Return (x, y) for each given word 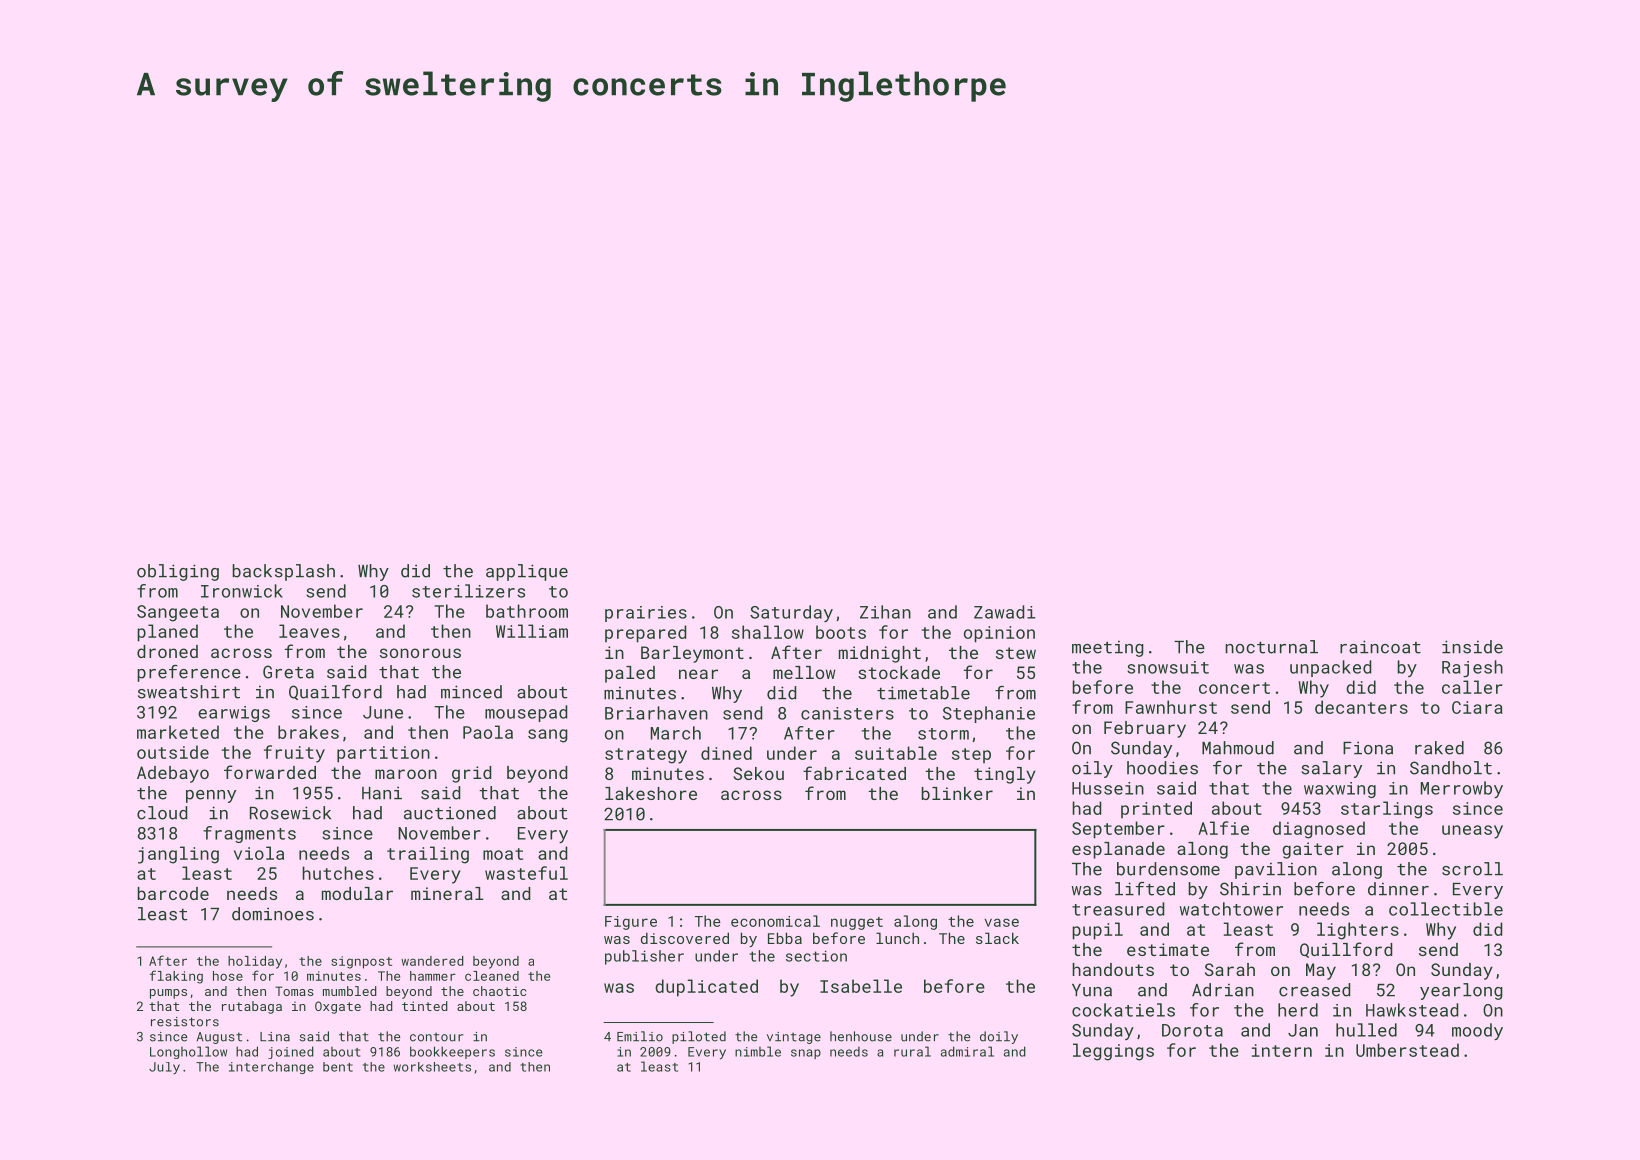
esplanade (1118, 850)
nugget (857, 923)
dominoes (273, 914)
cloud (162, 813)
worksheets (432, 1067)
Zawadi (1004, 612)
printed (1156, 810)
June (383, 712)
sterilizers (468, 591)
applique (527, 572)
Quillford (1346, 950)
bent (338, 1067)
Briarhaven (656, 713)
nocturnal (1271, 647)
